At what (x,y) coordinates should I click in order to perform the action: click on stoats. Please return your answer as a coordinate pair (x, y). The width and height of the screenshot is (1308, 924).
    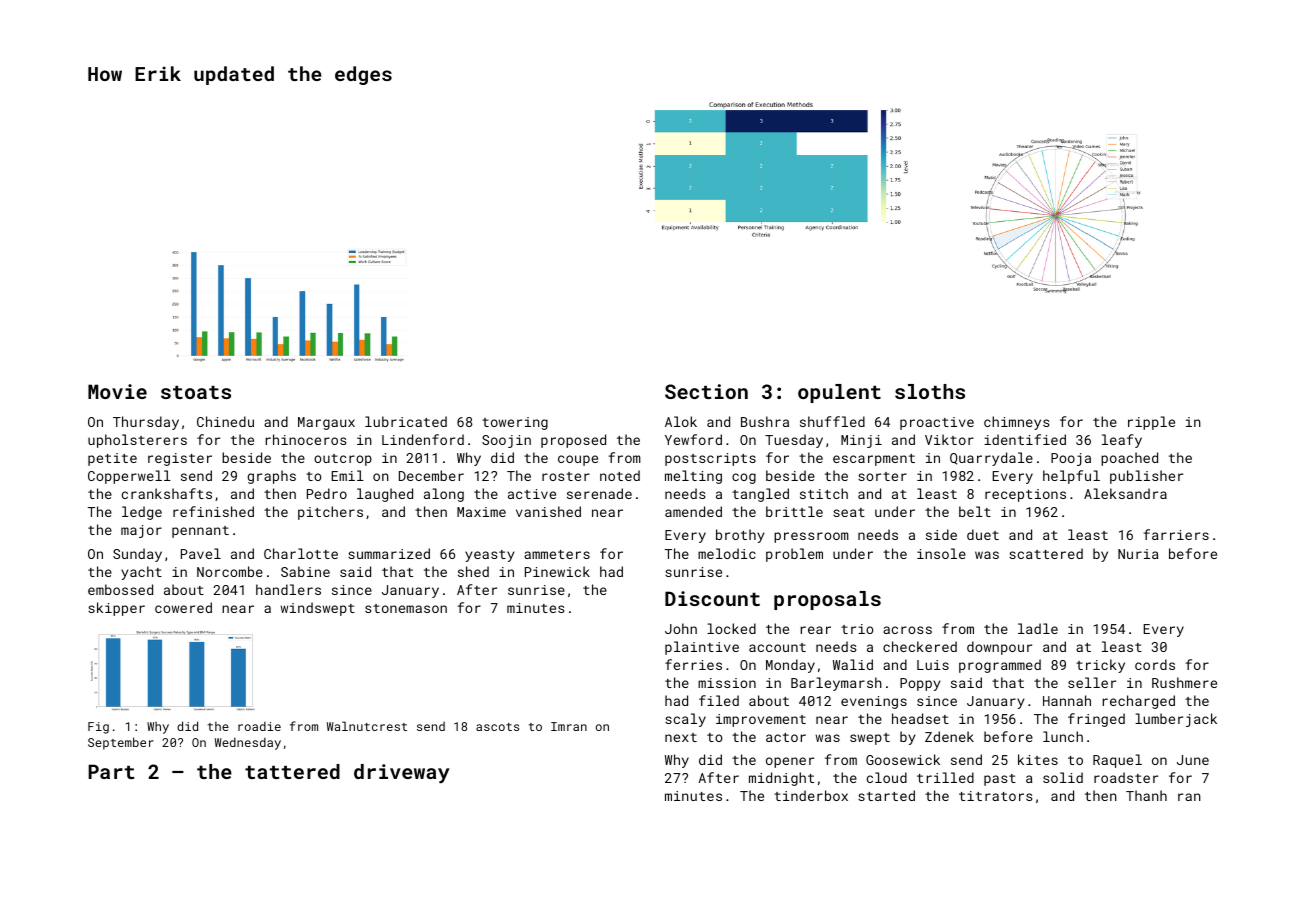
    Looking at the image, I should click on (196, 392).
